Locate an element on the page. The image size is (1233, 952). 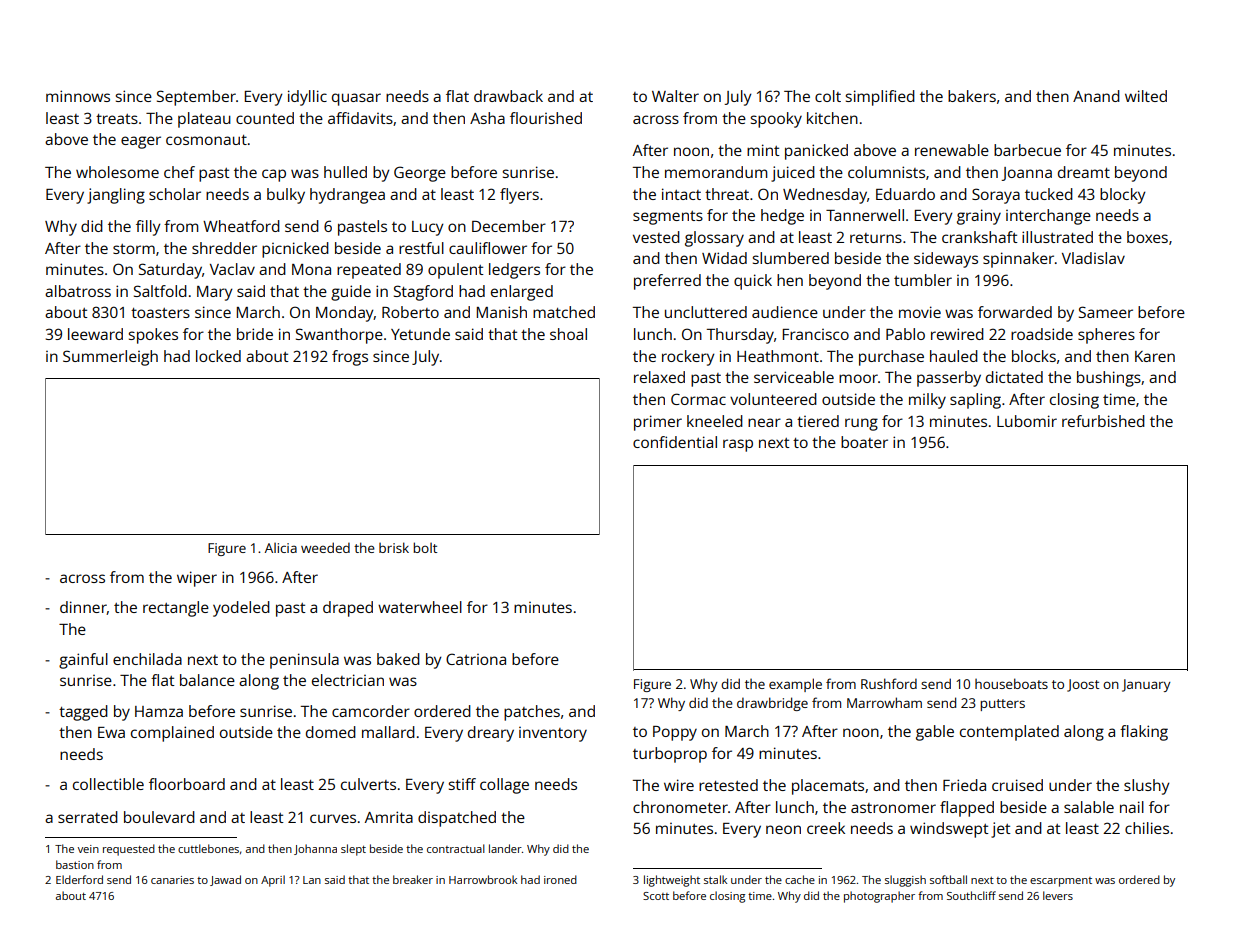
leeward is located at coordinates (95, 334).
